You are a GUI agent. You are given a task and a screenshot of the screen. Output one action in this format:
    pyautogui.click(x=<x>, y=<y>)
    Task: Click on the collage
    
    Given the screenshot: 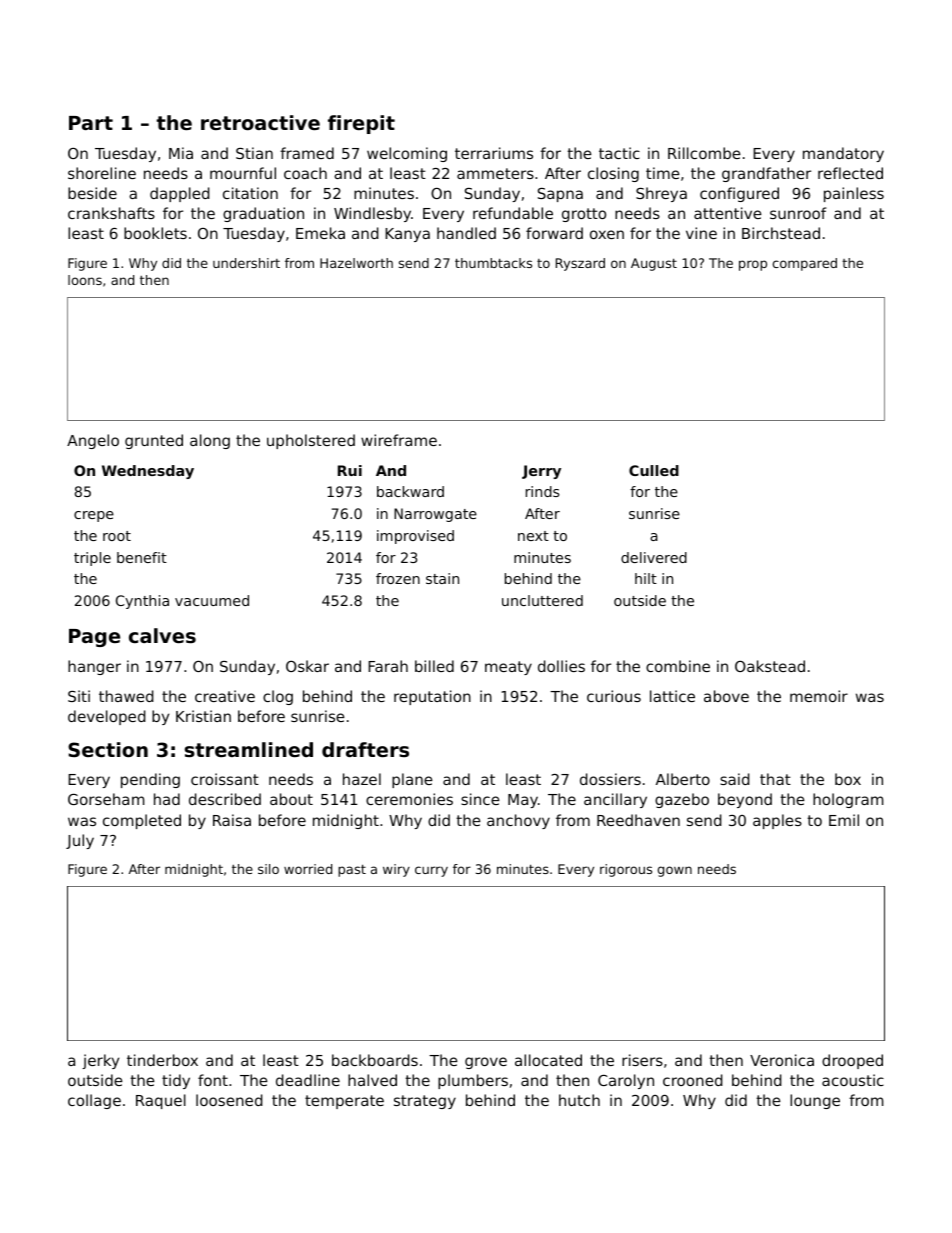 What is the action you would take?
    pyautogui.click(x=94, y=1101)
